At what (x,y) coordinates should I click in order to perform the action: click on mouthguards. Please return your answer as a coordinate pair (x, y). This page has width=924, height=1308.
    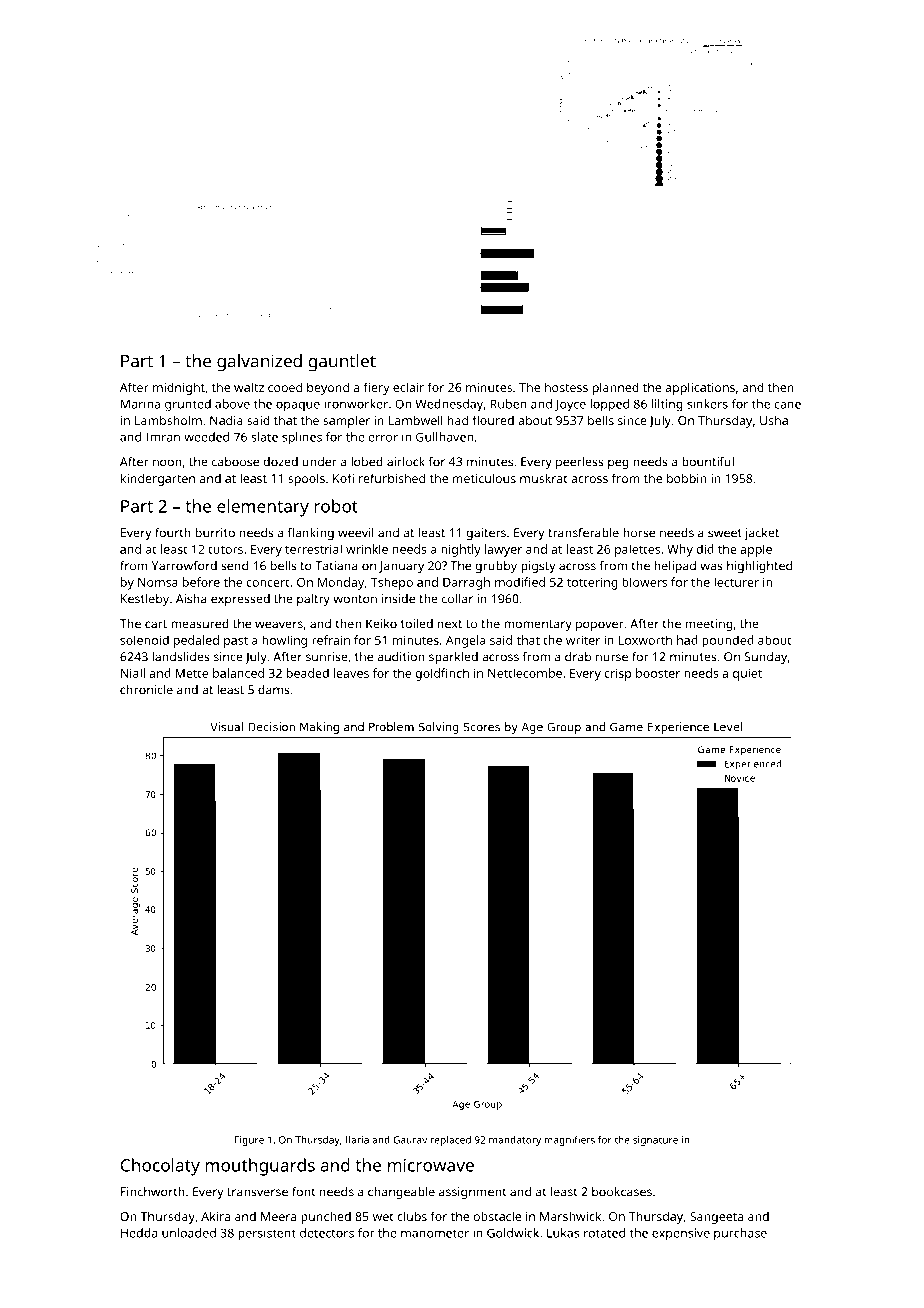
    Looking at the image, I should click on (260, 1167).
